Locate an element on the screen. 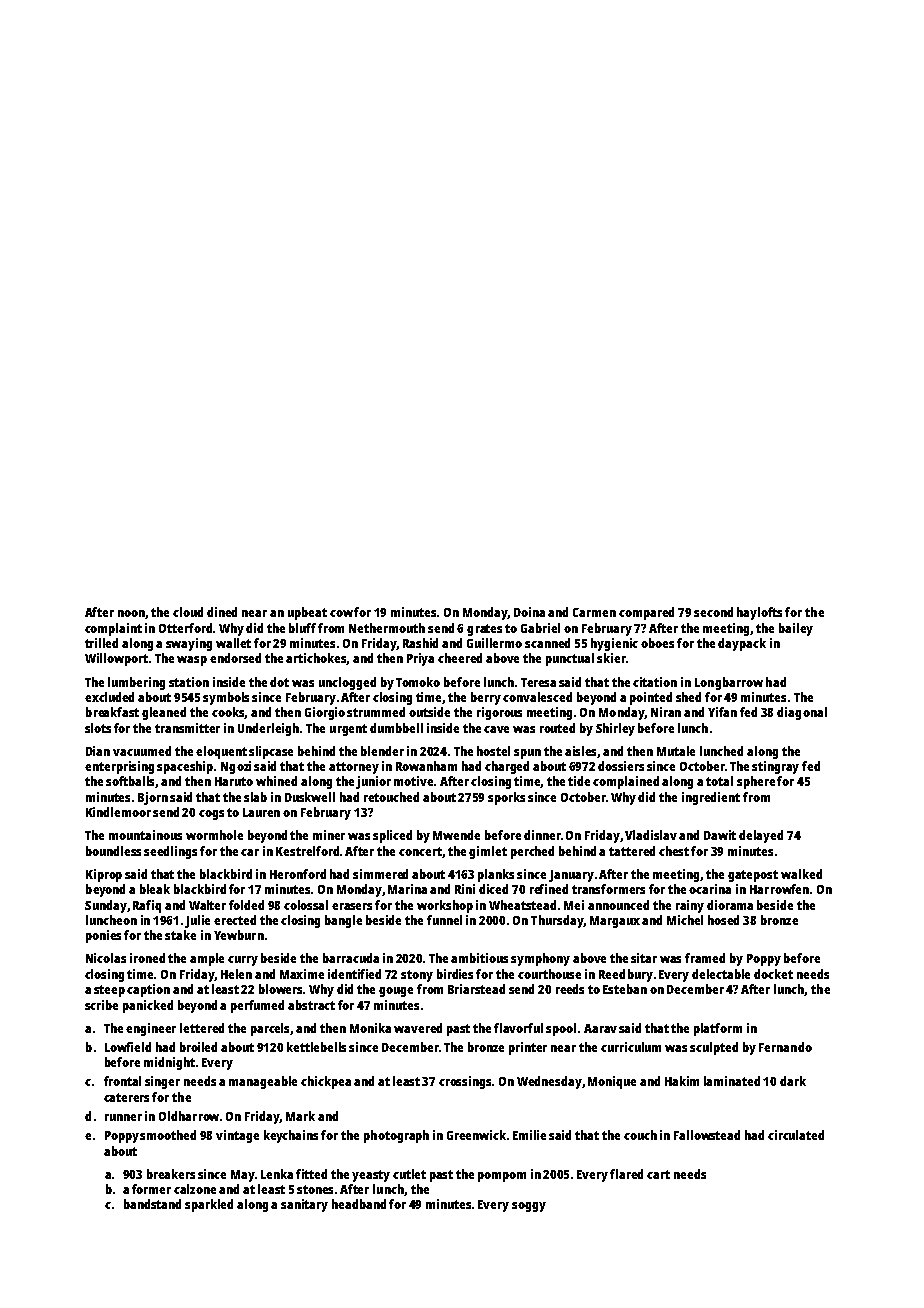 The width and height of the screenshot is (924, 1308). berry is located at coordinates (486, 698).
